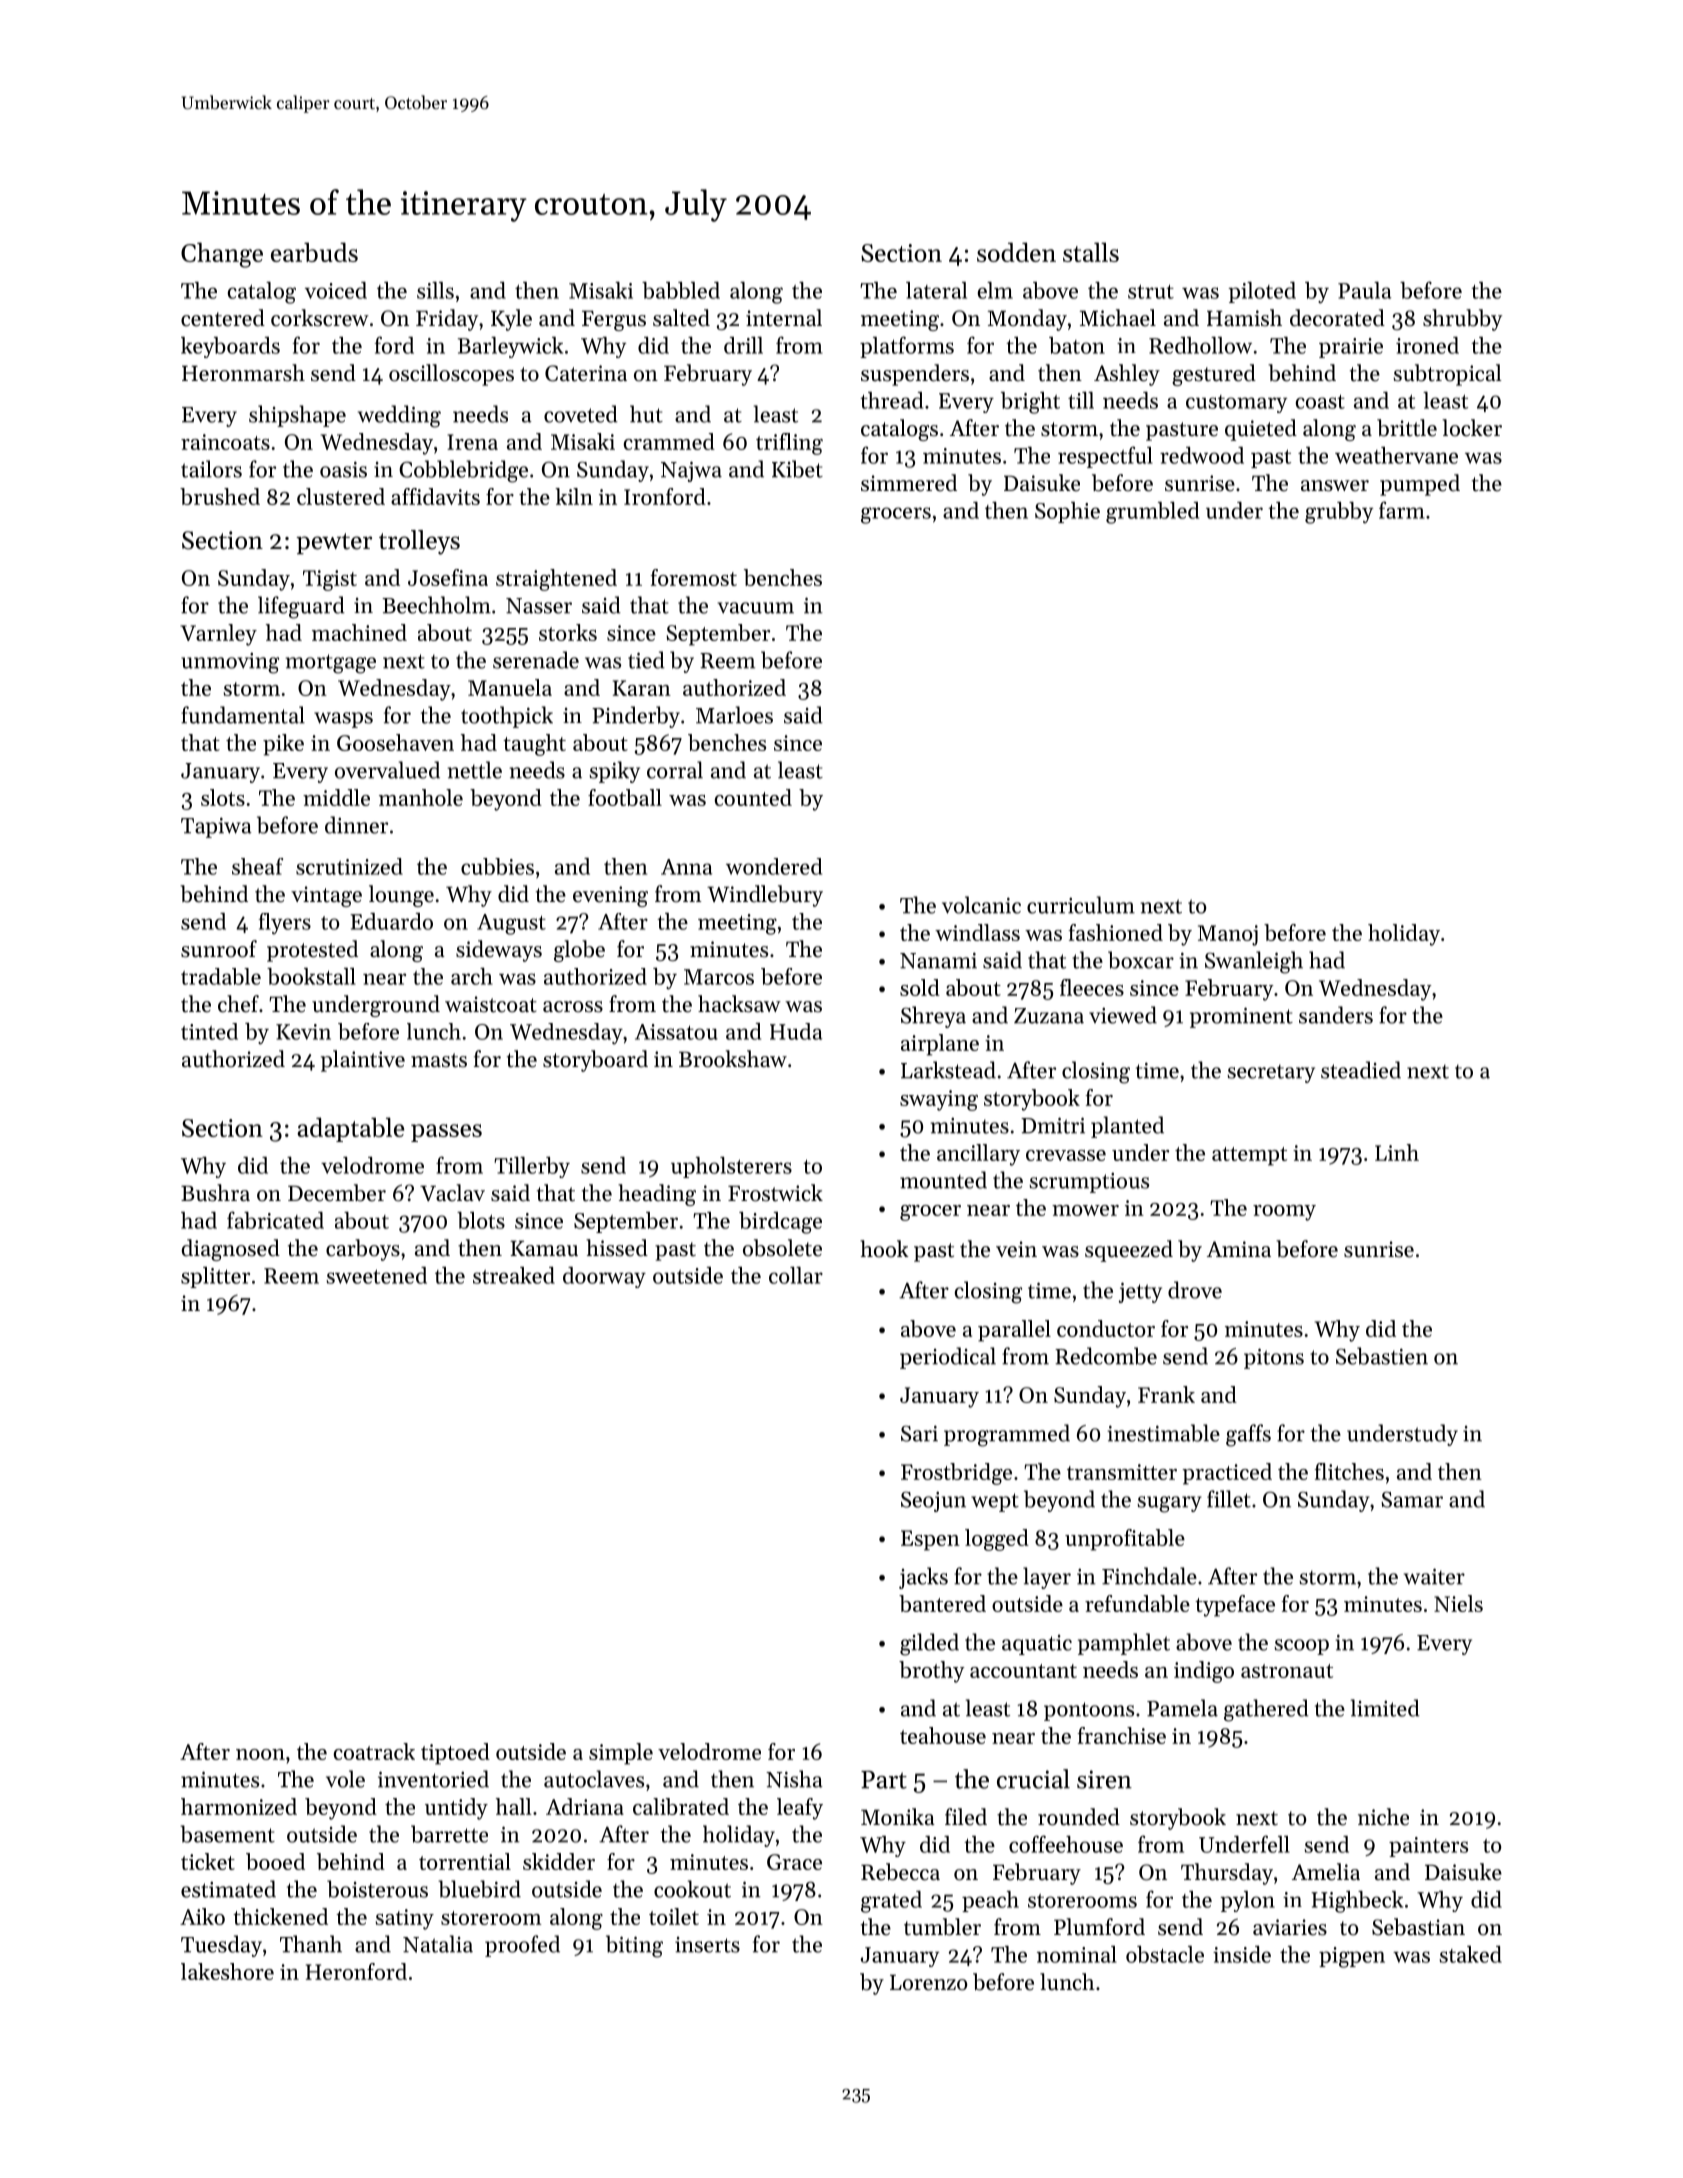 The height and width of the image is (2178, 1683). What do you see at coordinates (933, 1501) in the image?
I see `Seojun` at bounding box center [933, 1501].
